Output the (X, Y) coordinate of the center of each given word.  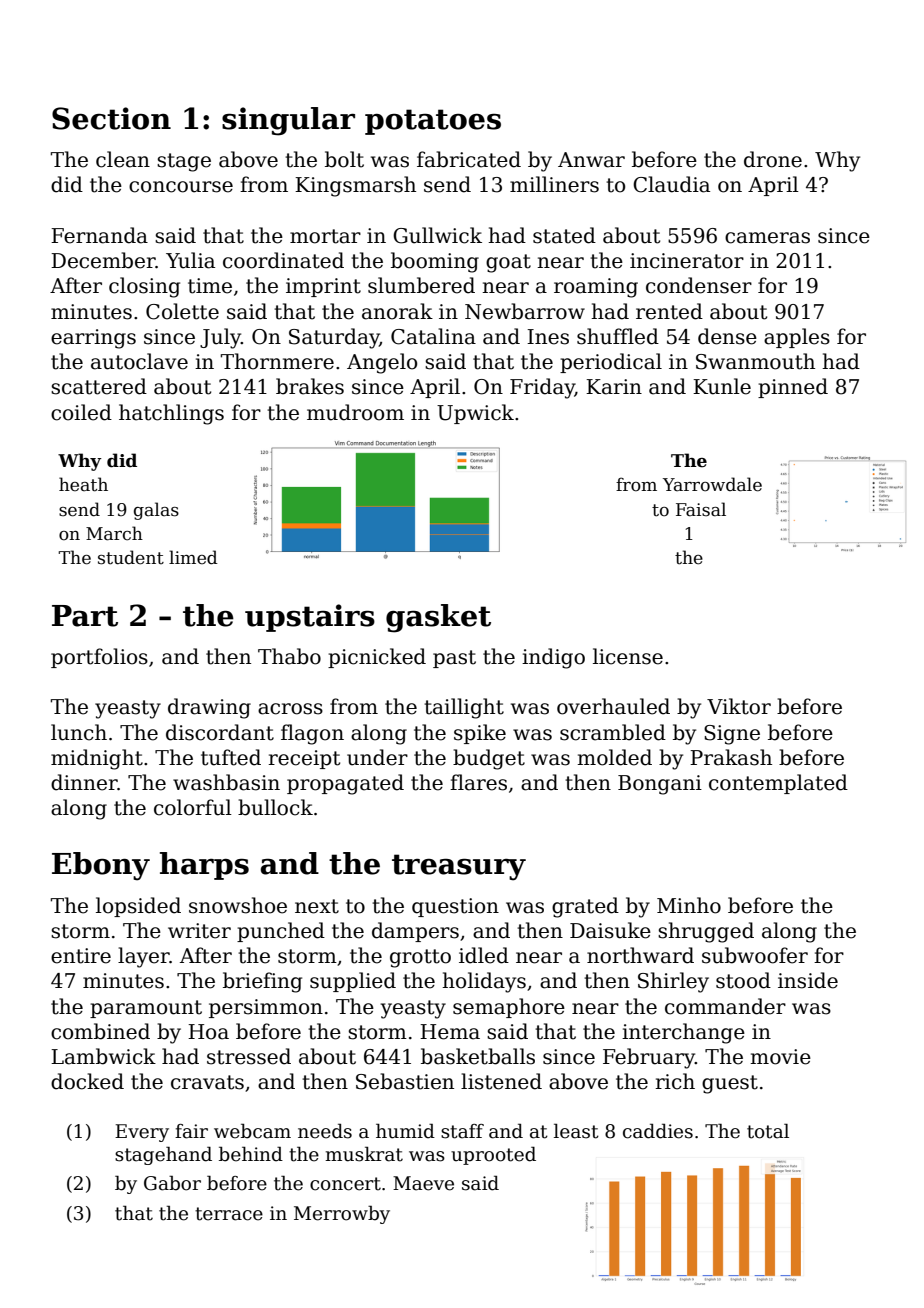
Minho (689, 905)
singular (288, 121)
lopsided (138, 907)
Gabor (172, 1183)
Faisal (701, 509)
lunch (79, 732)
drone (773, 159)
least (576, 1131)
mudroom (355, 412)
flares (478, 782)
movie (780, 1057)
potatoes (433, 122)
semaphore (509, 1008)
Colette (182, 311)
